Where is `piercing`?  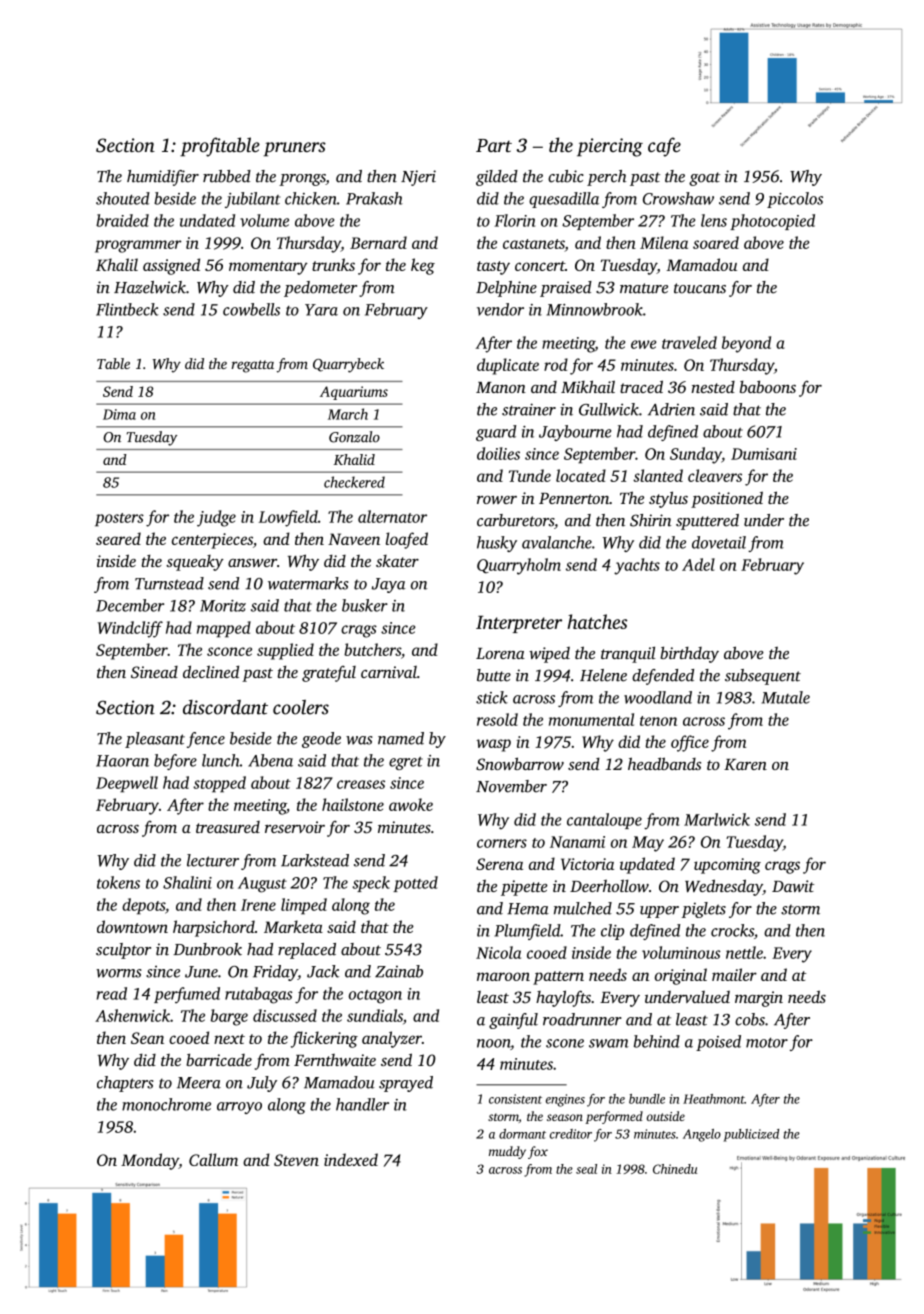
piercing is located at coordinates (610, 147).
